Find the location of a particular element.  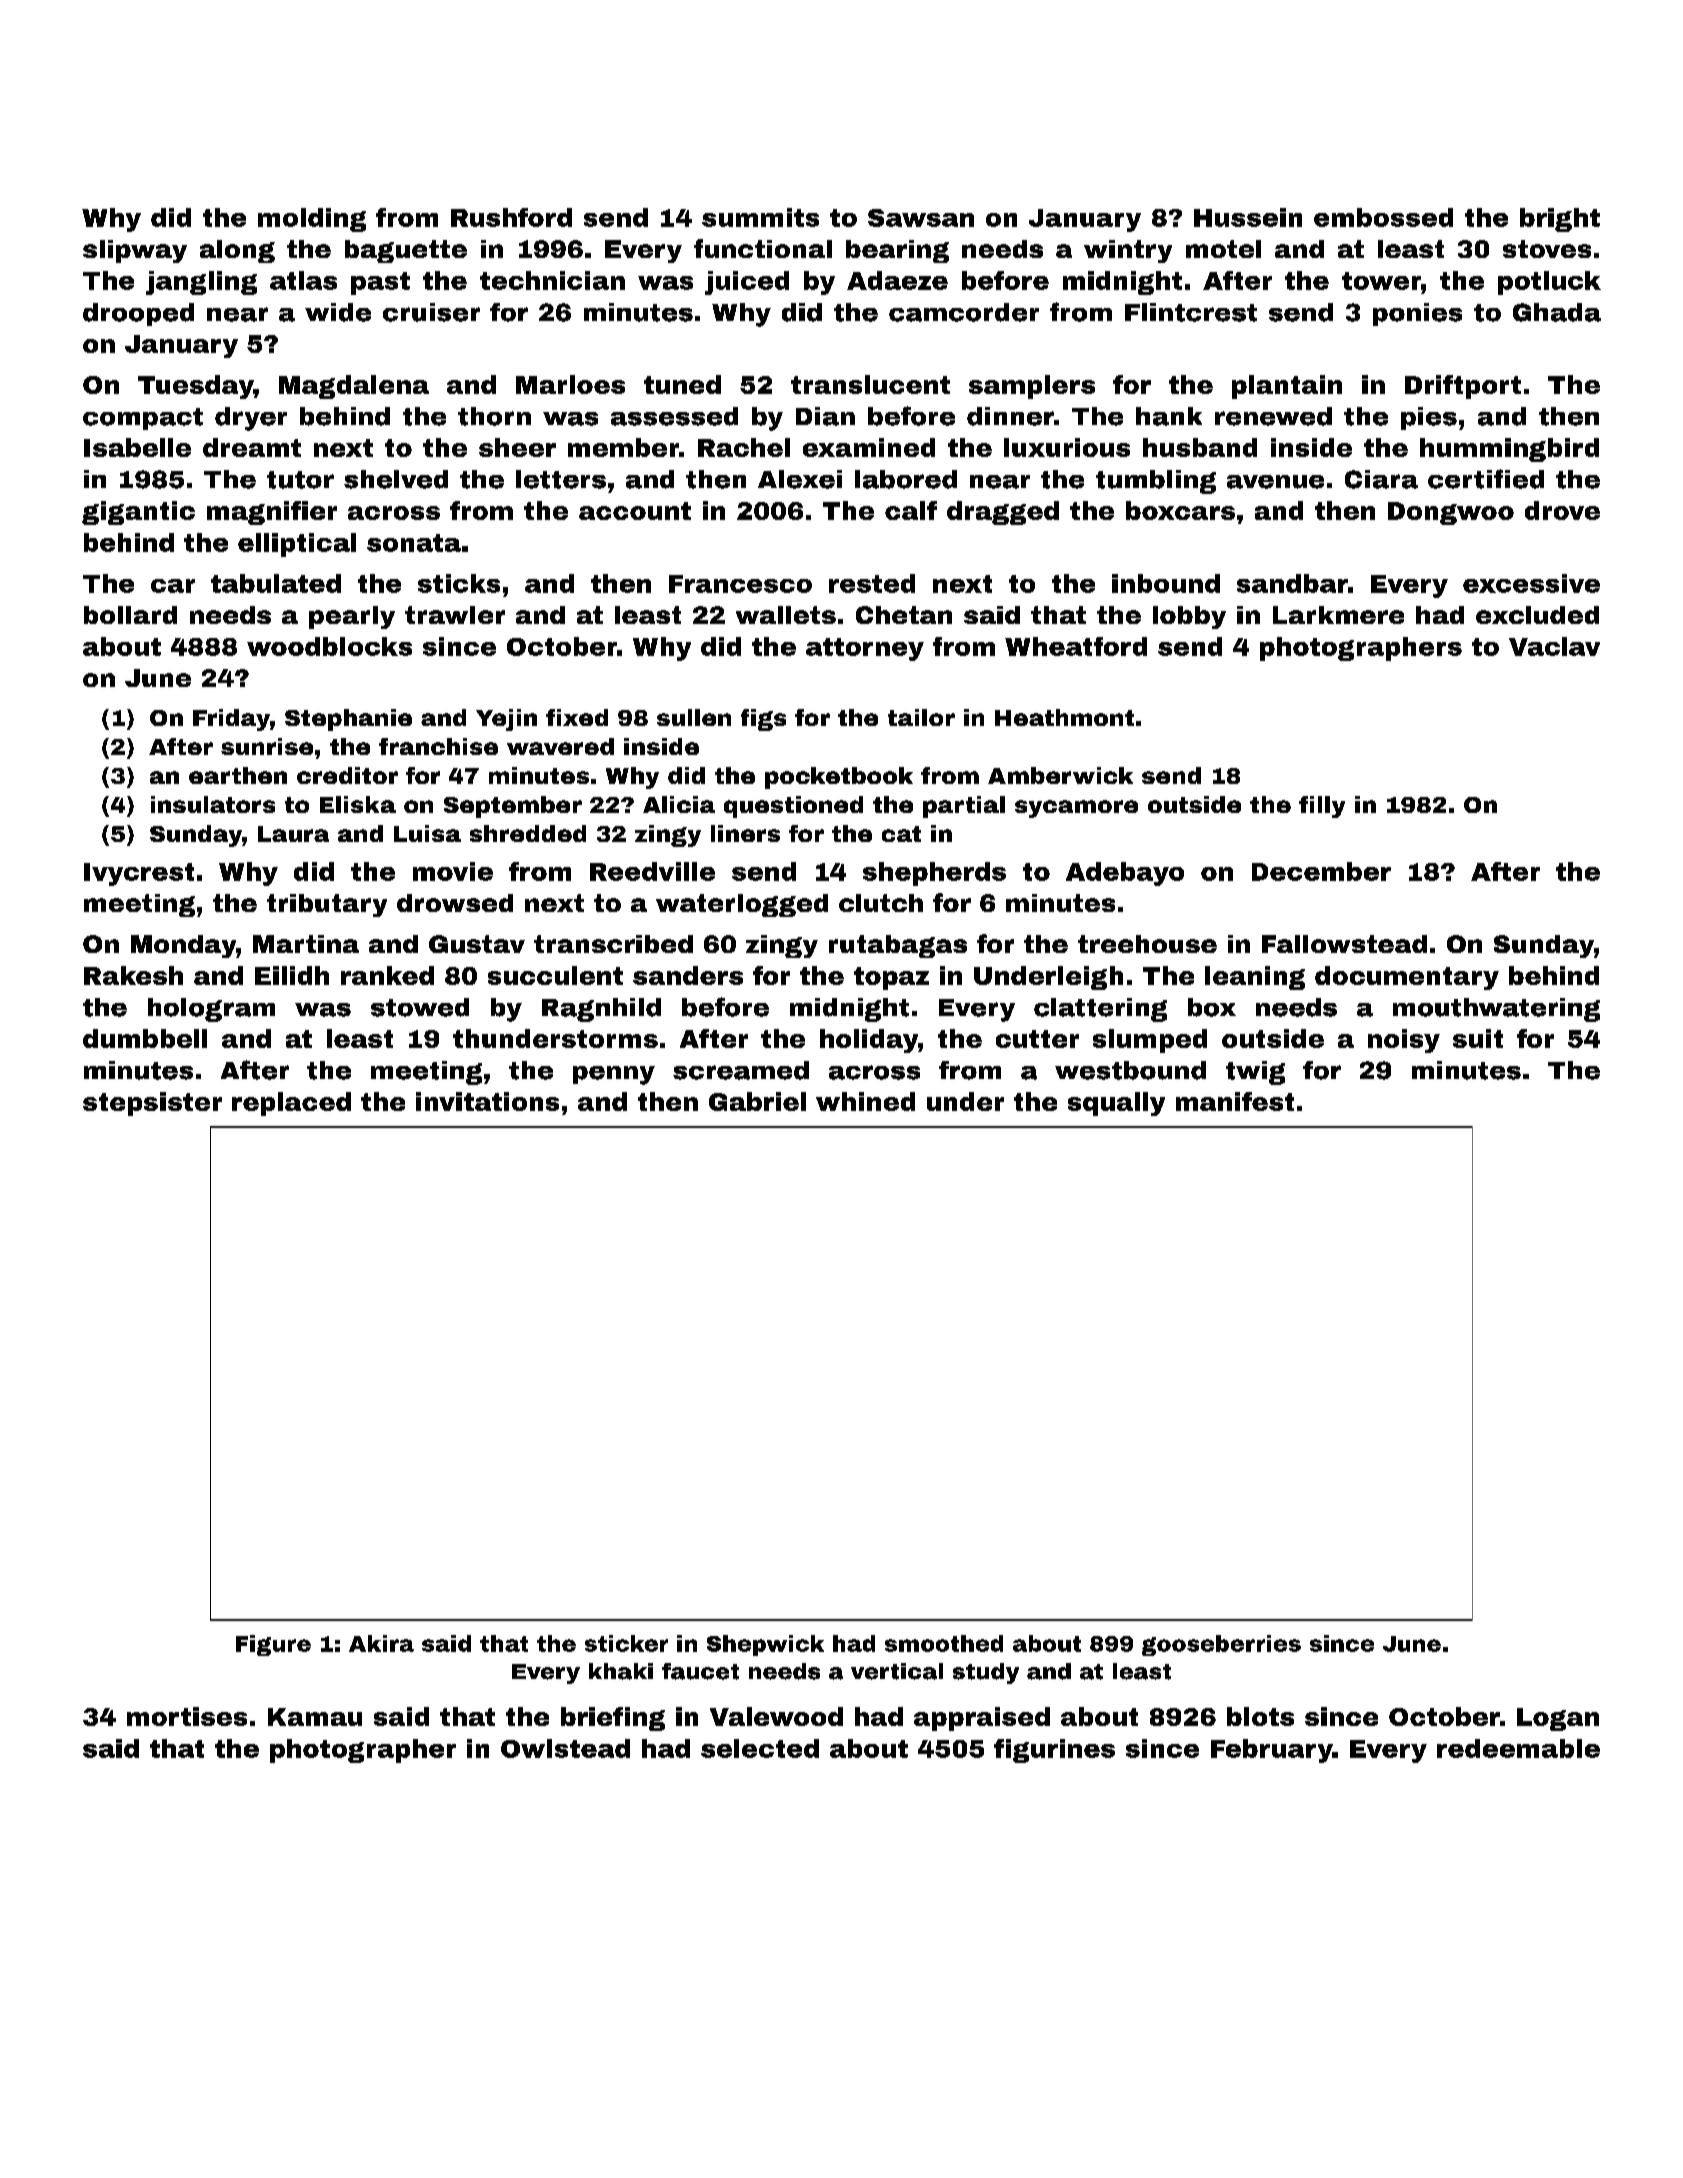

smoothed is located at coordinates (944, 1643).
